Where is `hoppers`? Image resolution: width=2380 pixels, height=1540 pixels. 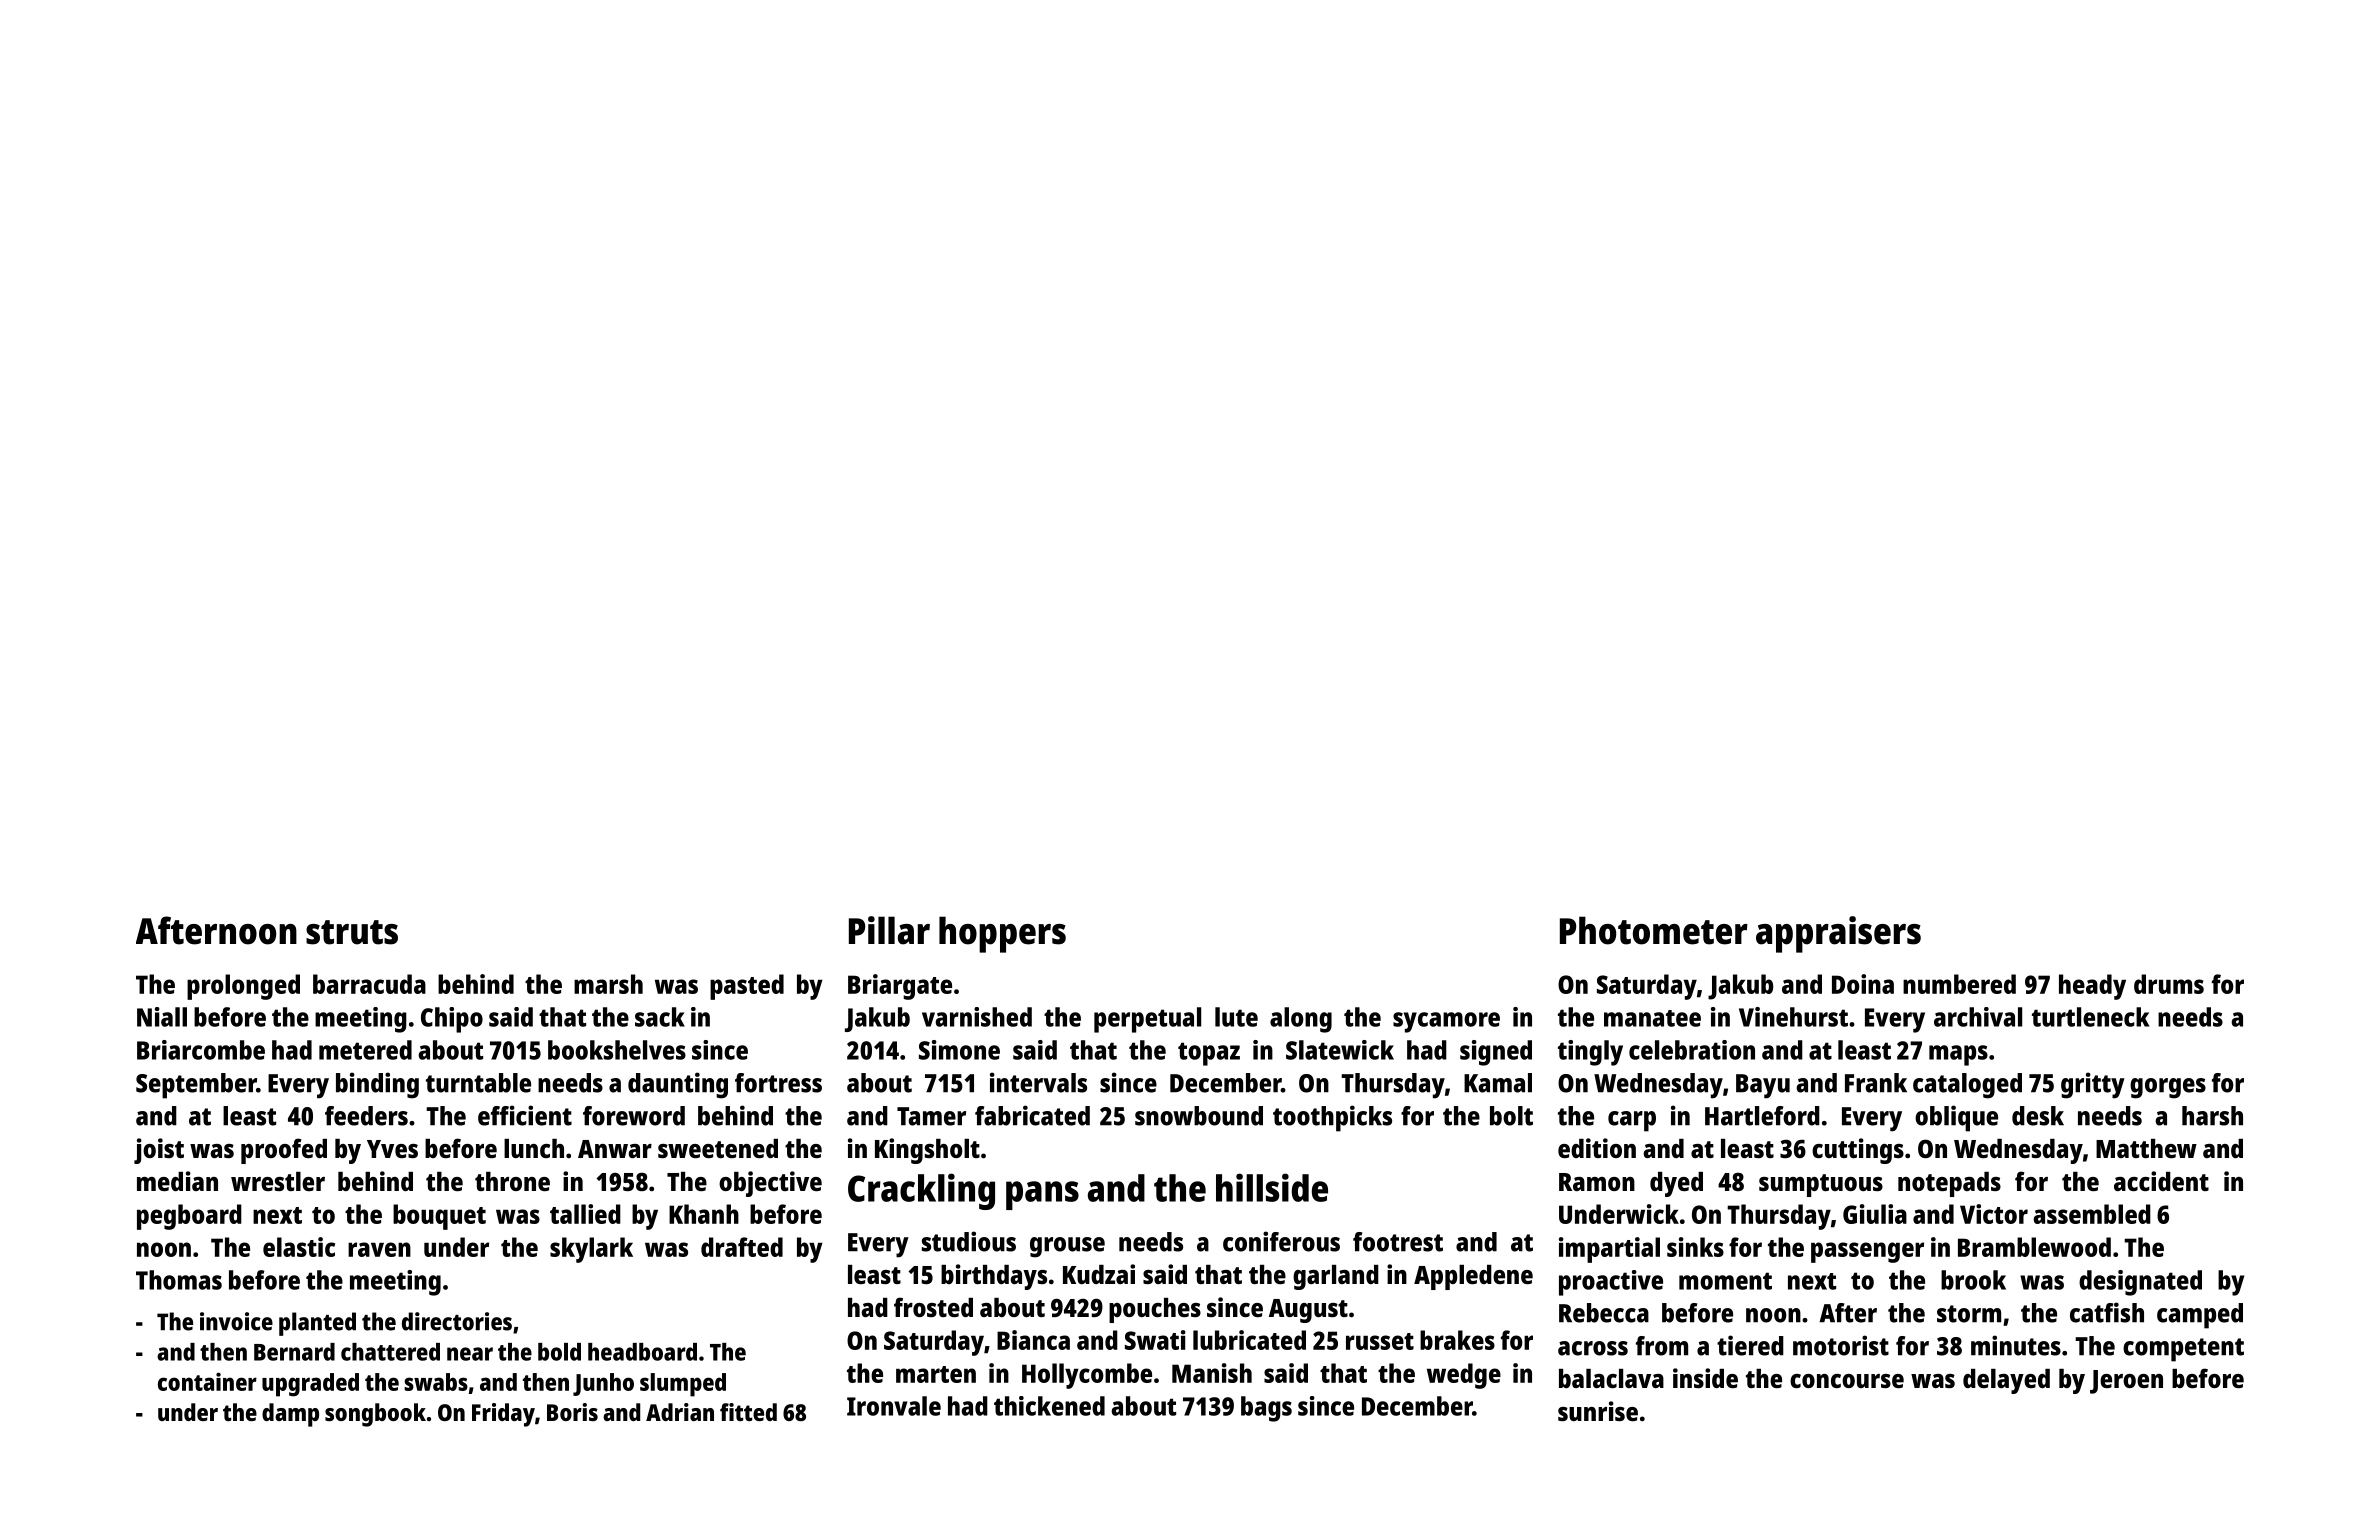
hoppers is located at coordinates (1002, 934).
